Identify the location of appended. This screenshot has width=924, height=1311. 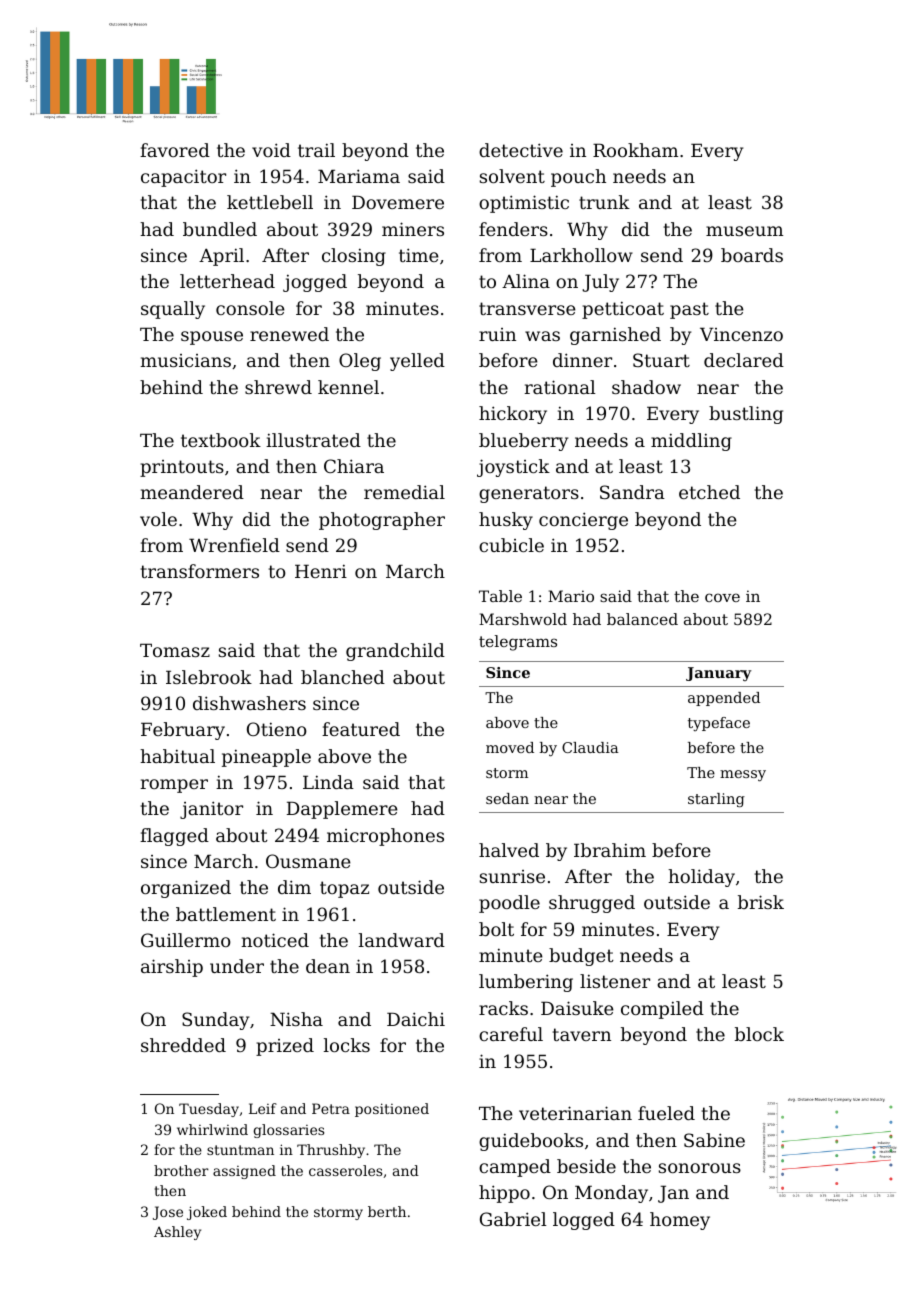
(724, 699).
